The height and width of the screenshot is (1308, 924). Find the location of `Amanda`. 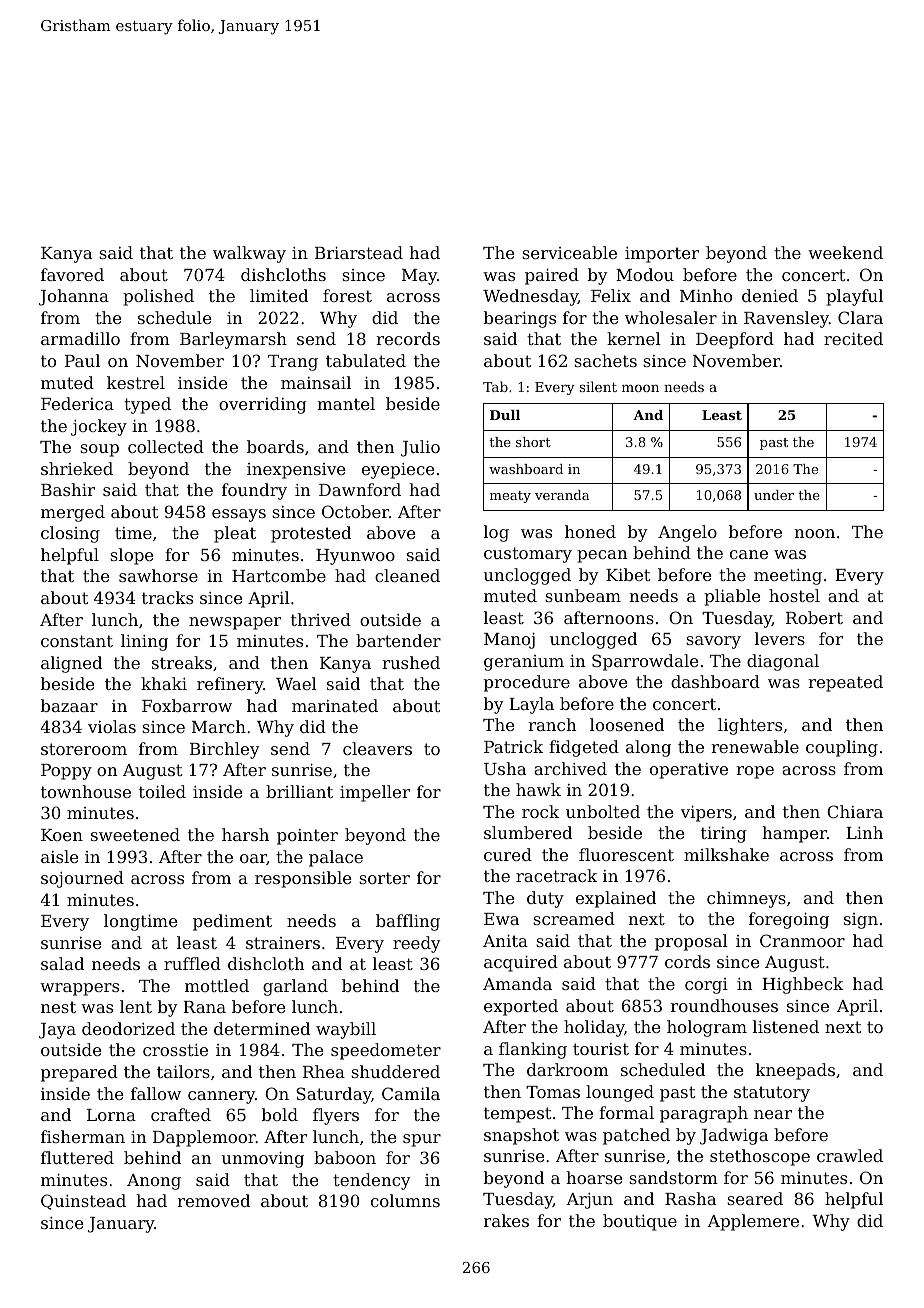

Amanda is located at coordinates (517, 983).
